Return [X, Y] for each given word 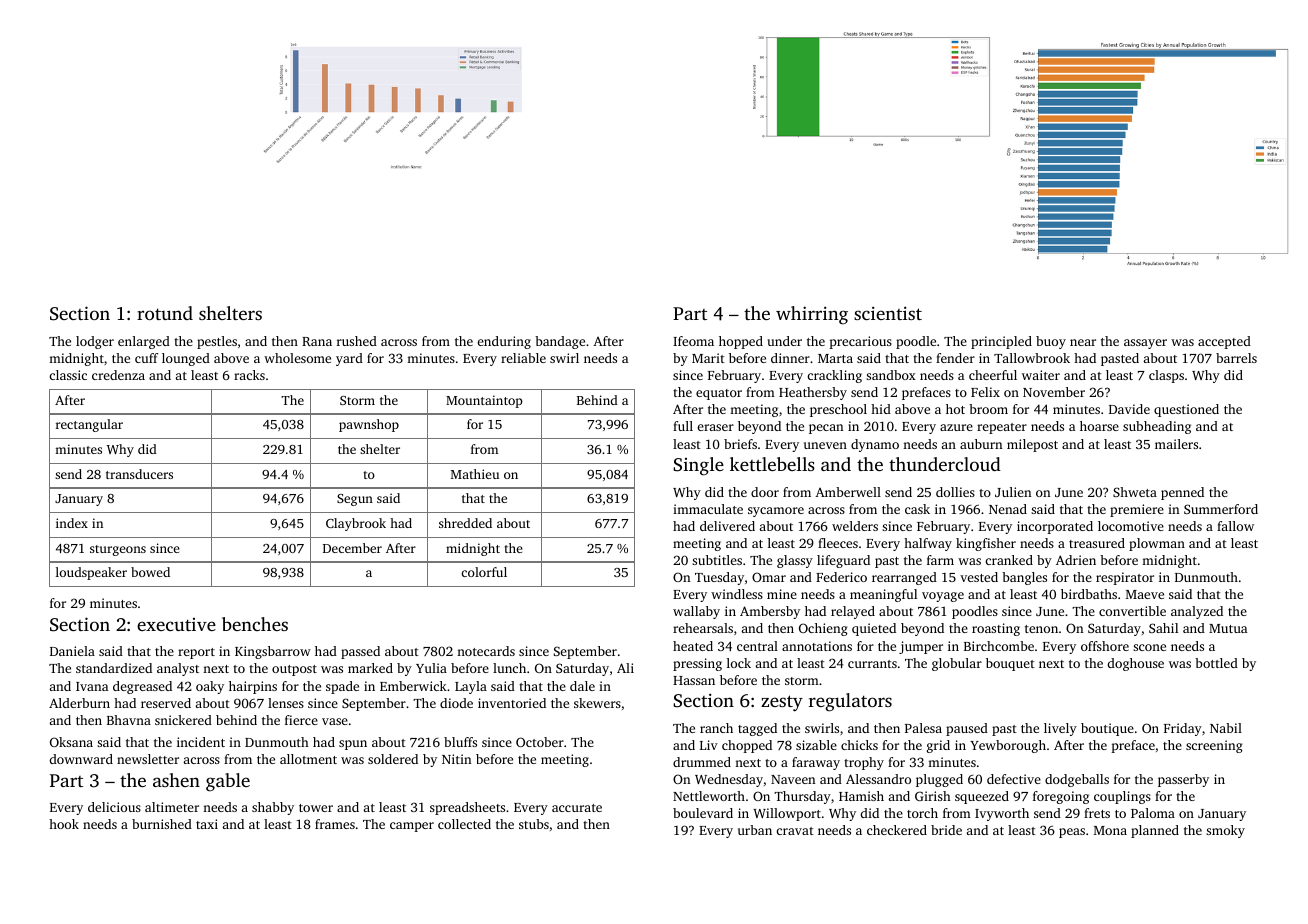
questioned [1186, 410]
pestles [217, 342]
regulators [850, 702]
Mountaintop [484, 401]
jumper [921, 647]
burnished [162, 824]
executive [176, 624]
